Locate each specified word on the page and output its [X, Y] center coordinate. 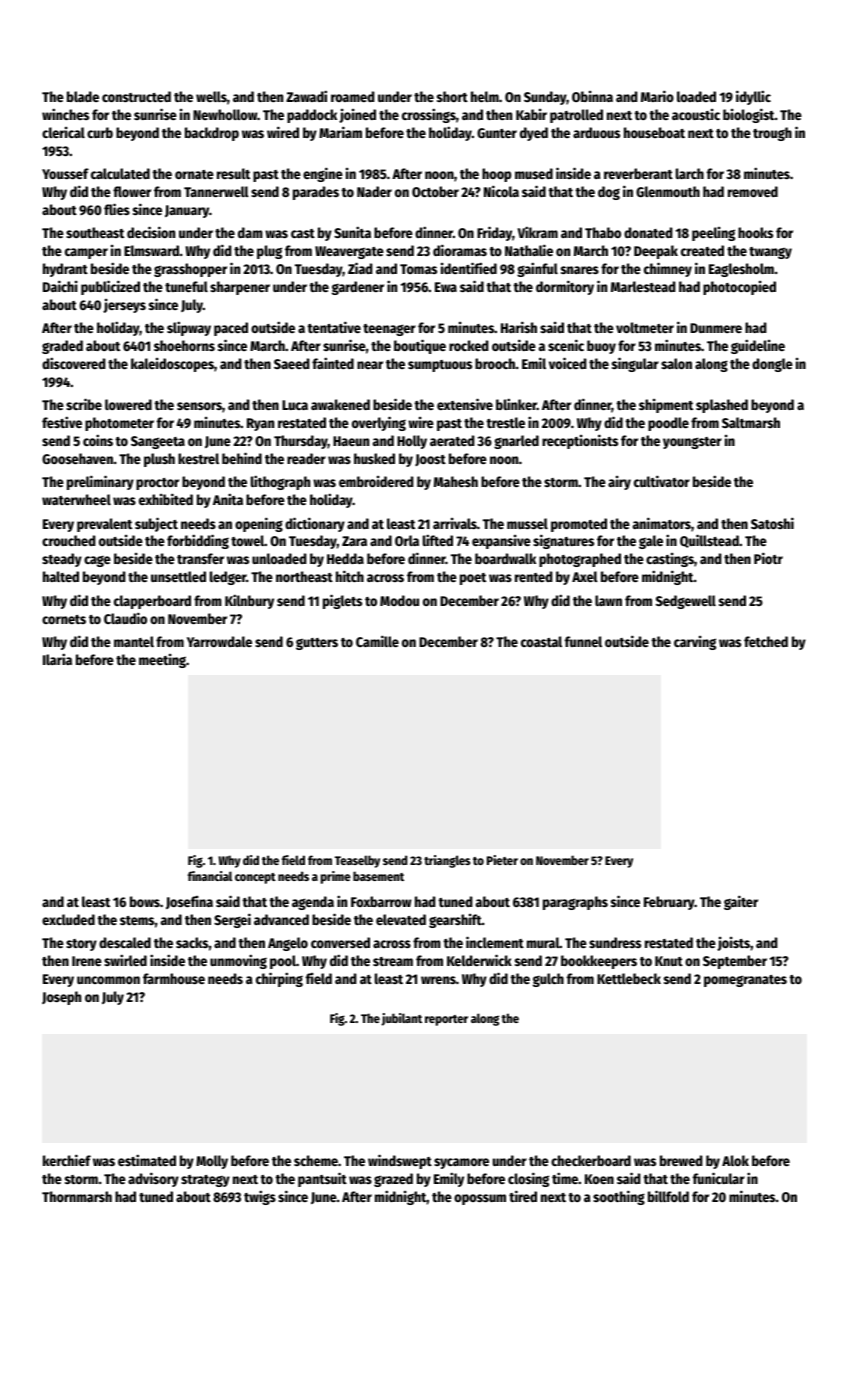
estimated [147, 1160]
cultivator [662, 481]
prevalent [104, 525]
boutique [420, 346]
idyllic [753, 97]
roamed [353, 96]
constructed [136, 96]
